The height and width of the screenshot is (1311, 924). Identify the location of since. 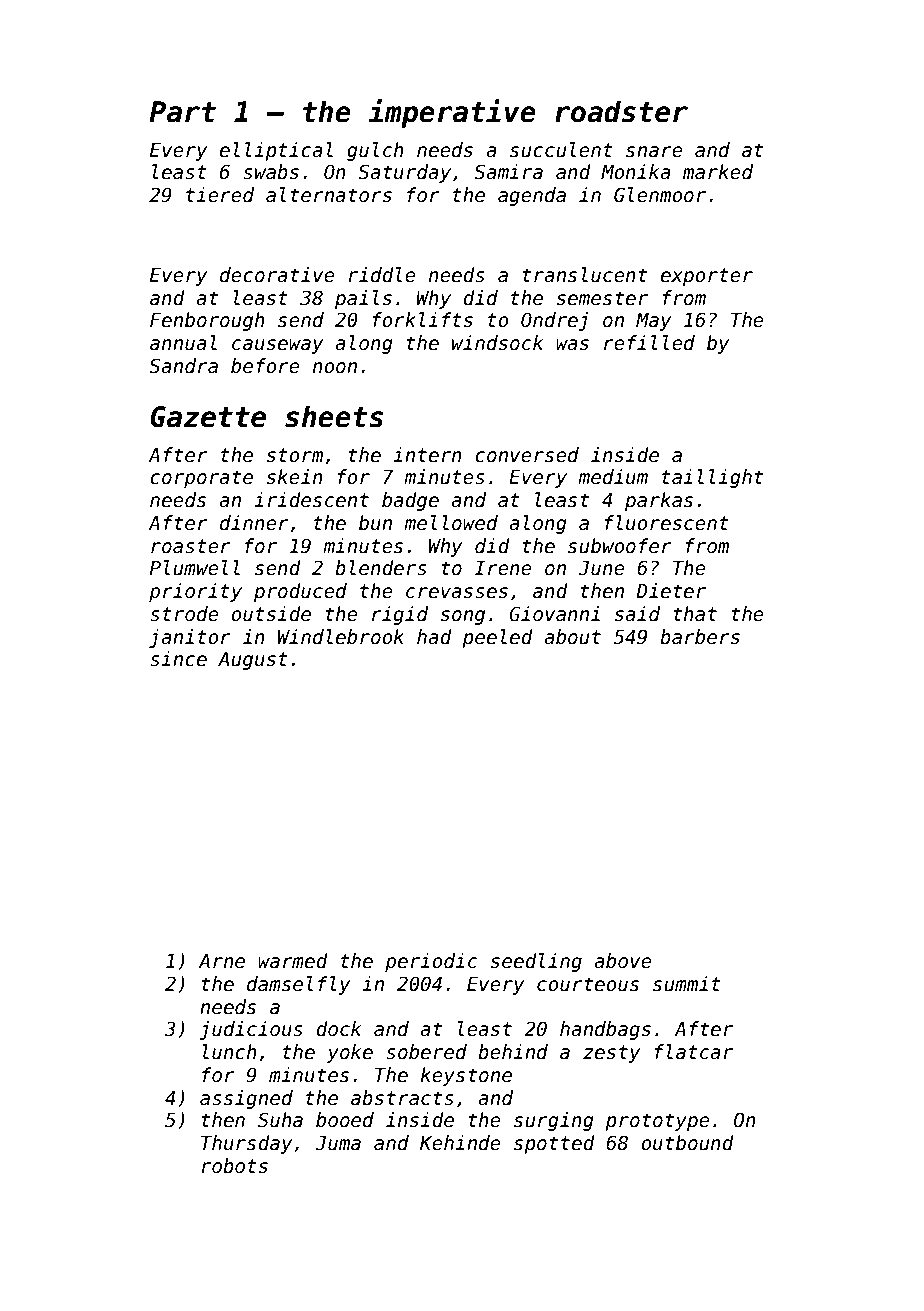
(178, 659).
